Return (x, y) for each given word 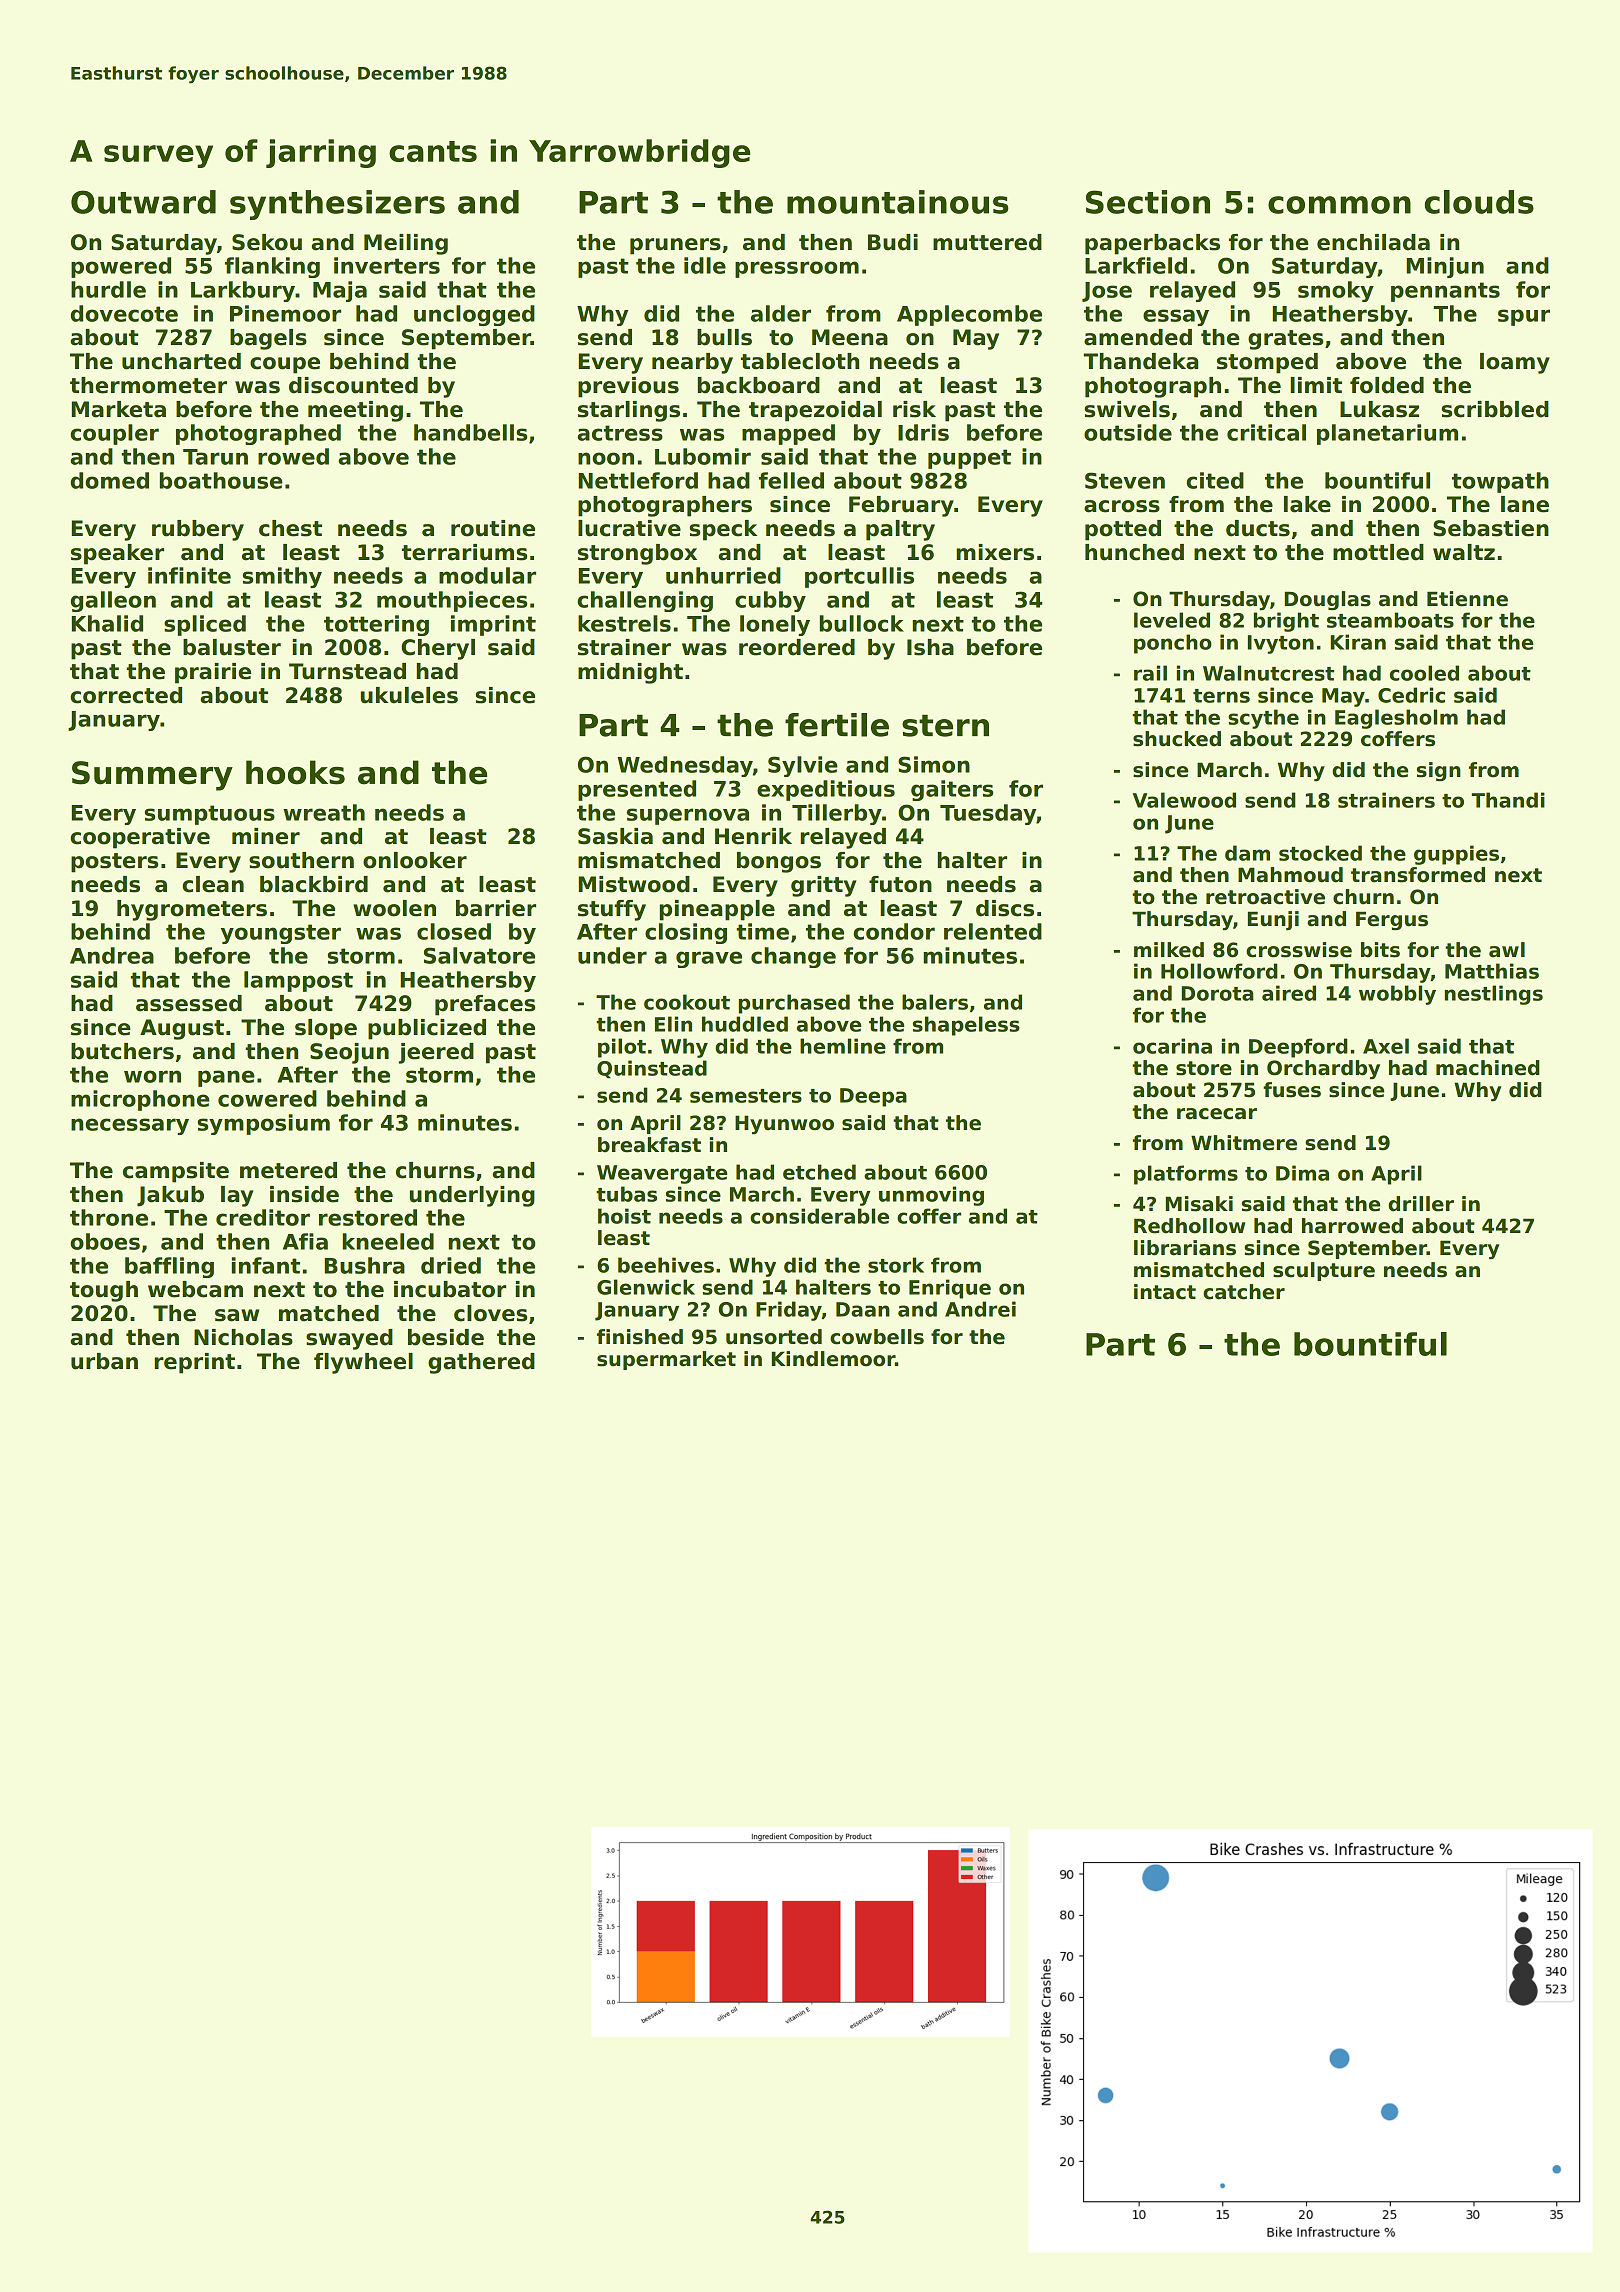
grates (1285, 340)
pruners (675, 246)
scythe (1263, 719)
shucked (1177, 739)
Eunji (1273, 921)
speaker (117, 554)
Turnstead (347, 671)
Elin (673, 1024)
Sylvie (803, 766)
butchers (122, 1051)
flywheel (363, 1363)
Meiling (406, 244)
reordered (797, 647)
